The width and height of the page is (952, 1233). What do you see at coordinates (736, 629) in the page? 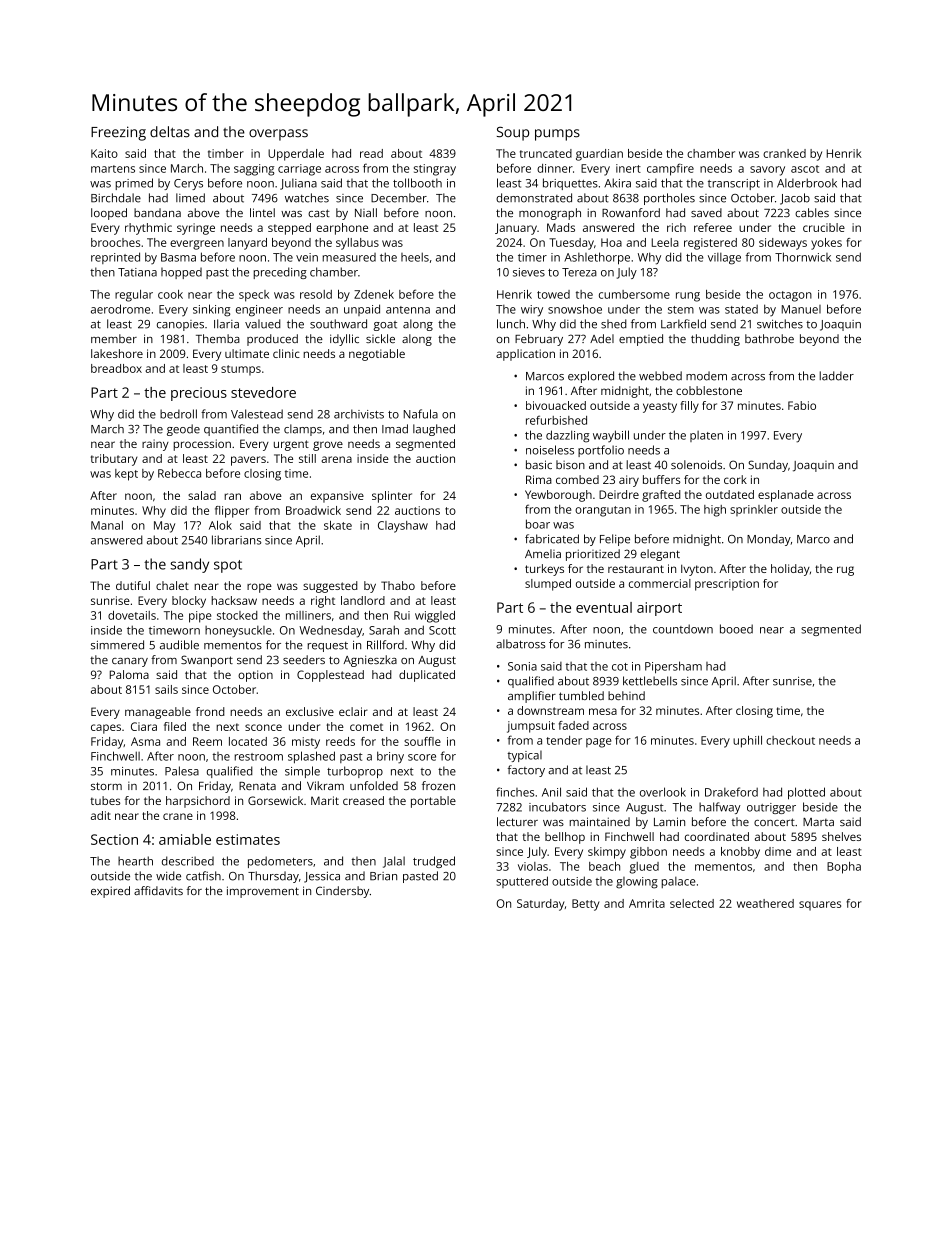
I see `booed` at bounding box center [736, 629].
